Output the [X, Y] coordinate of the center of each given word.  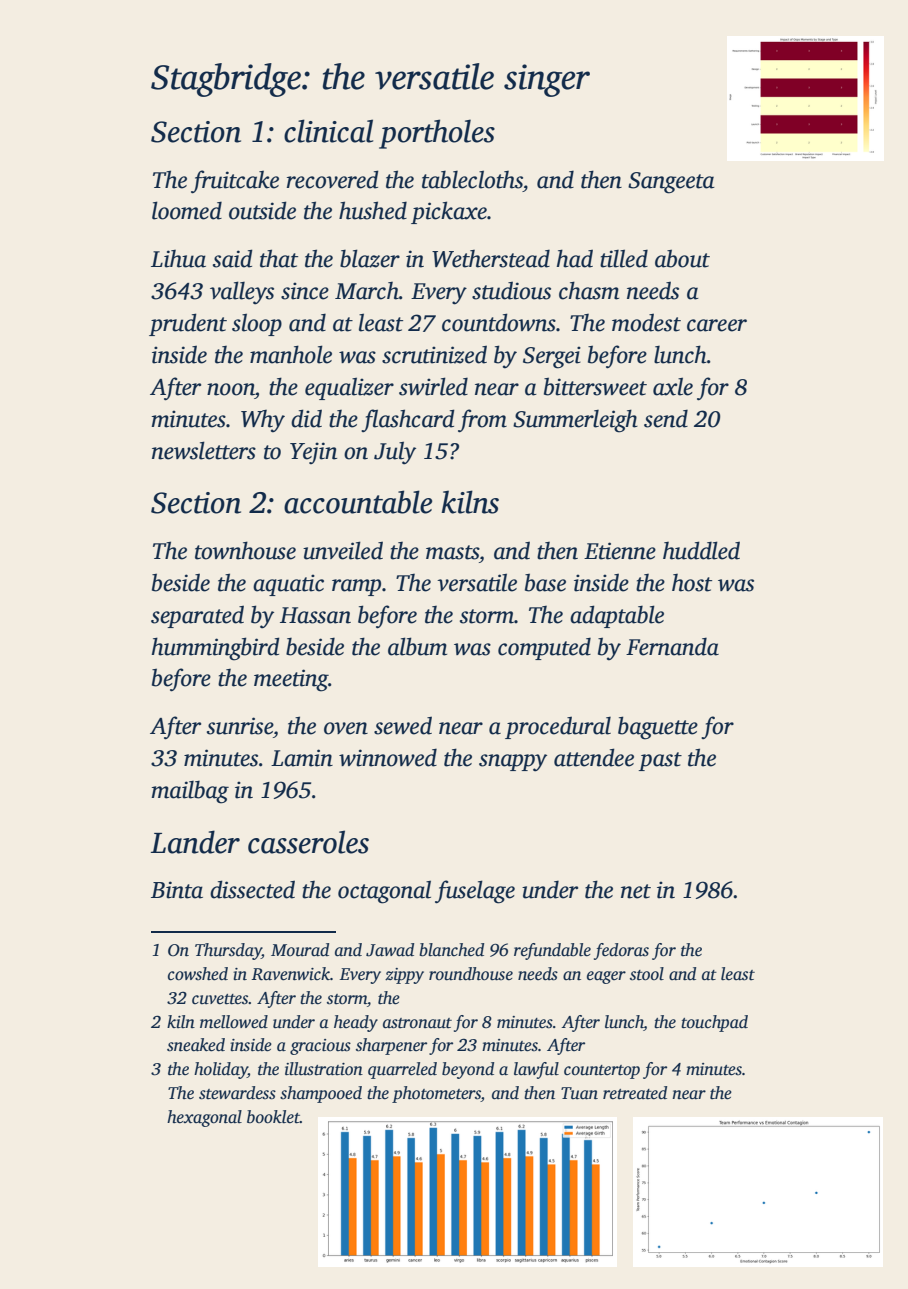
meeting [291, 680]
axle [673, 386]
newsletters [204, 450]
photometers [436, 1094]
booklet [273, 1117]
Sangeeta [671, 183]
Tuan [579, 1093]
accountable [358, 502]
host [692, 583]
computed [544, 648]
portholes [437, 134]
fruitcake [235, 182]
